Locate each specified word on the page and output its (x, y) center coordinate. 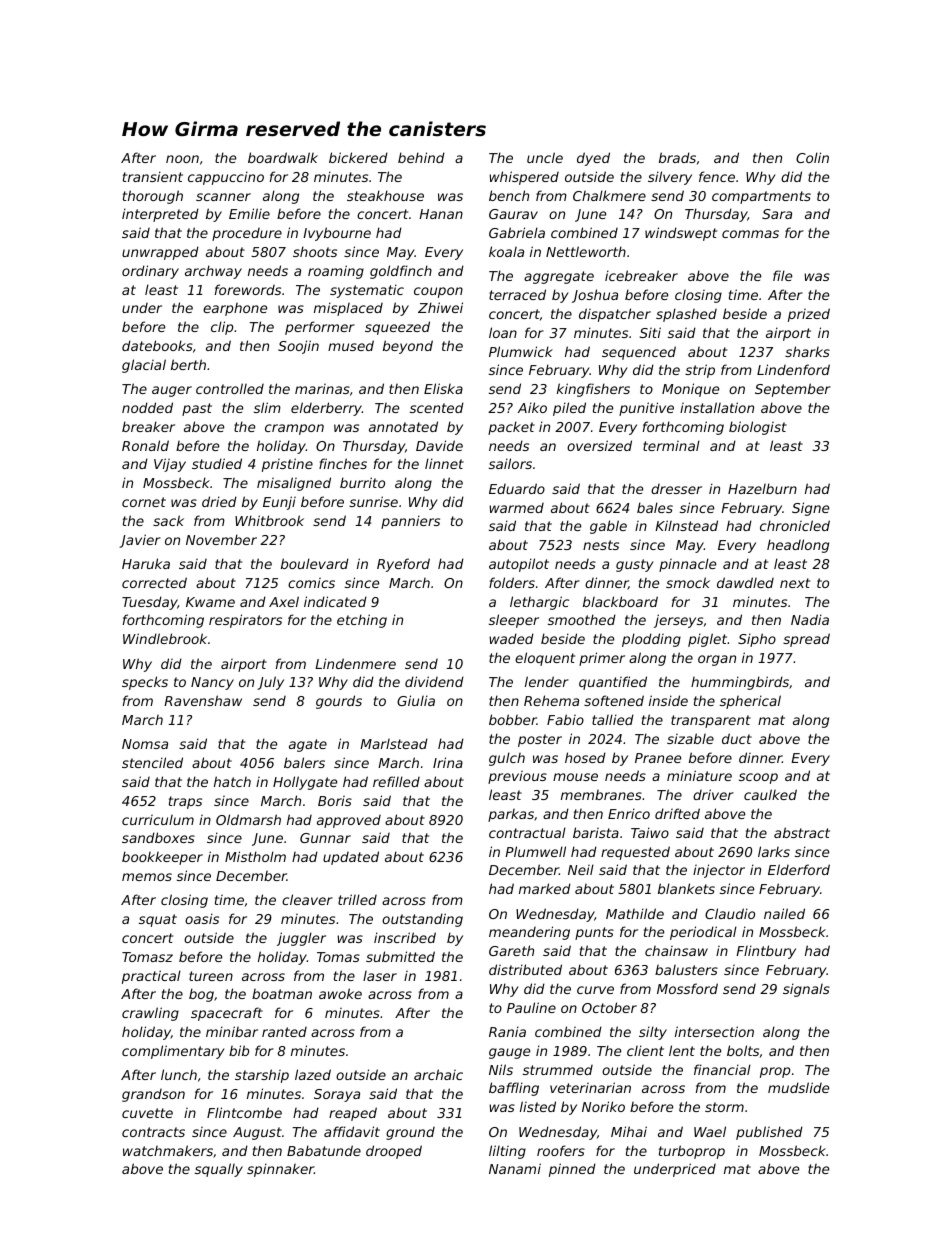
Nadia (810, 619)
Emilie (249, 213)
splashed (686, 315)
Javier (140, 541)
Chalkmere (609, 195)
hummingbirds (740, 683)
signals (806, 990)
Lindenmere (355, 663)
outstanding (422, 920)
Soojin (298, 347)
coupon (438, 292)
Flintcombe (244, 1112)
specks (145, 683)
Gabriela (517, 232)
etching (362, 621)
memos (147, 877)
